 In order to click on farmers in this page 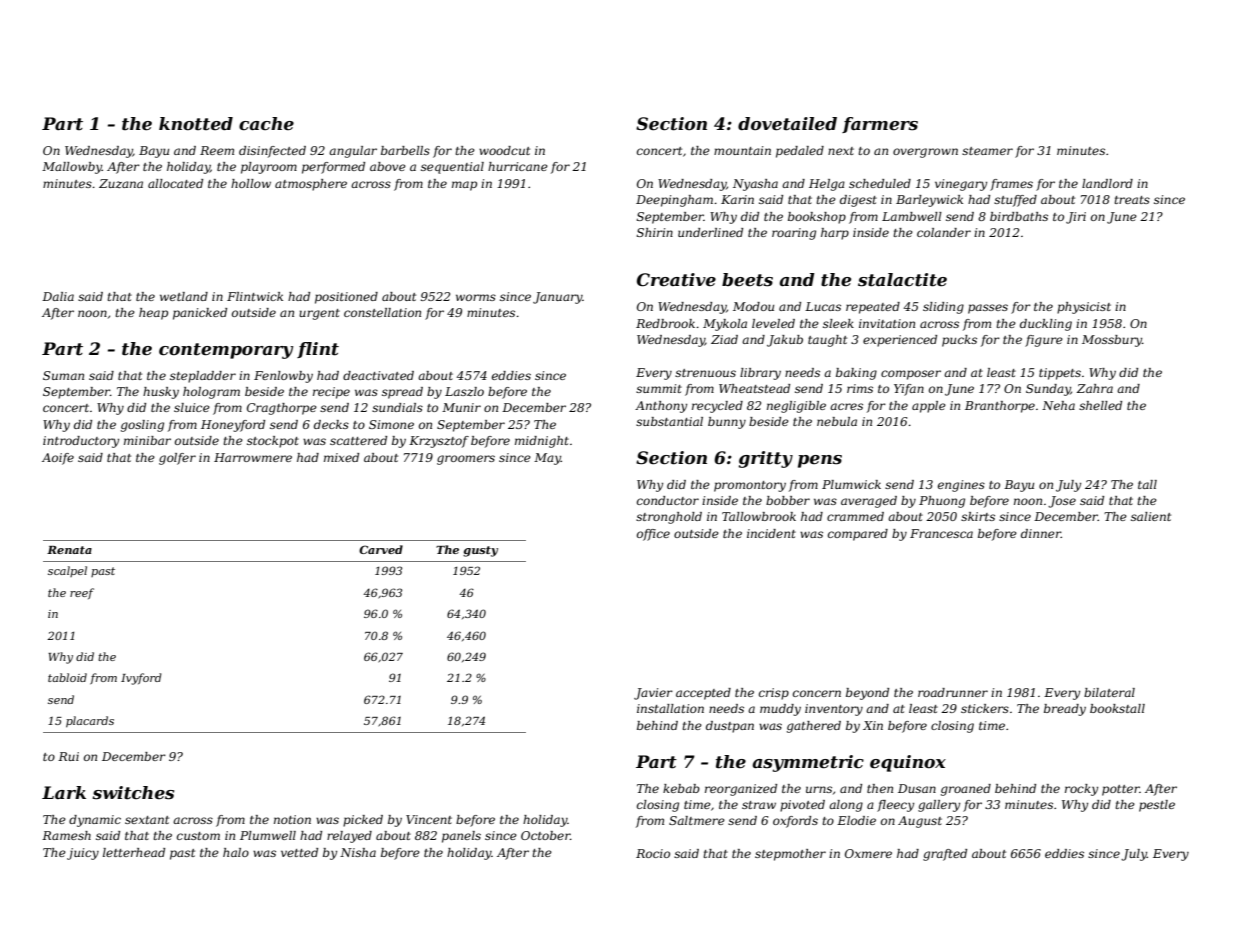, I will do `click(880, 125)`.
